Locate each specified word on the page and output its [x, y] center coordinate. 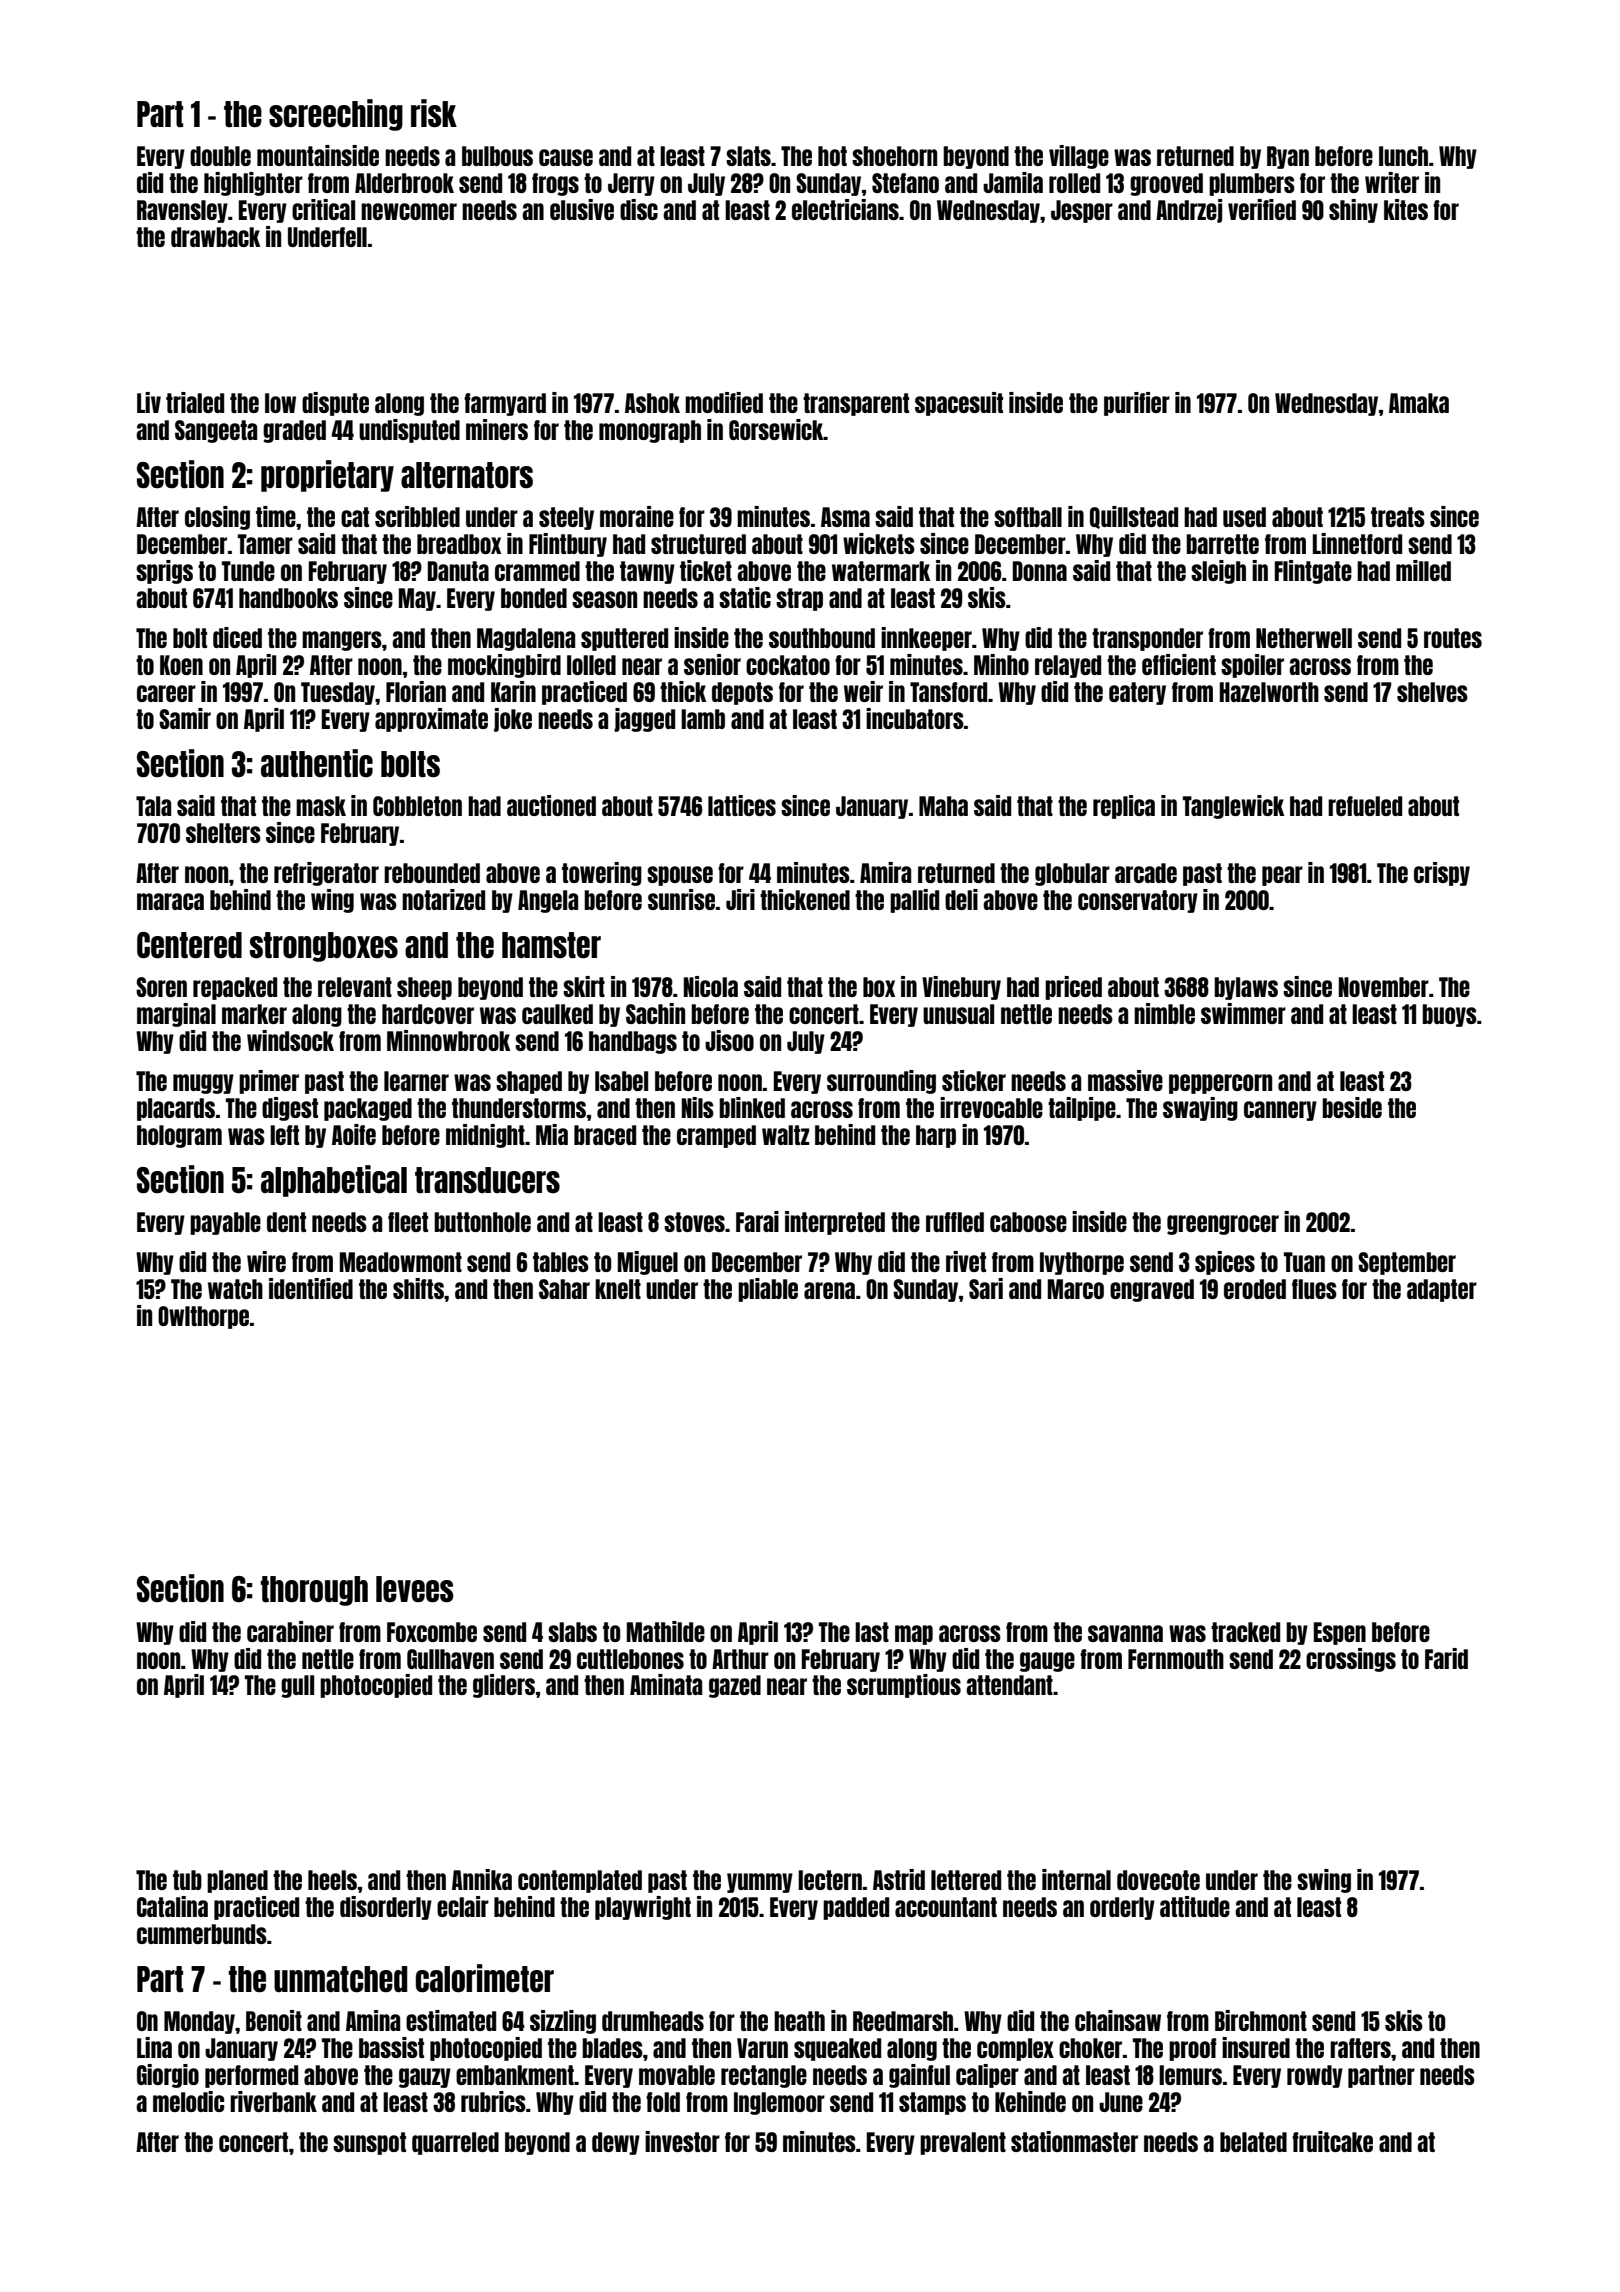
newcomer [409, 211]
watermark [881, 571]
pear [1282, 876]
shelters [223, 833]
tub [187, 1880]
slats [748, 156]
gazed [735, 1686]
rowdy [1315, 2076]
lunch [1403, 156]
